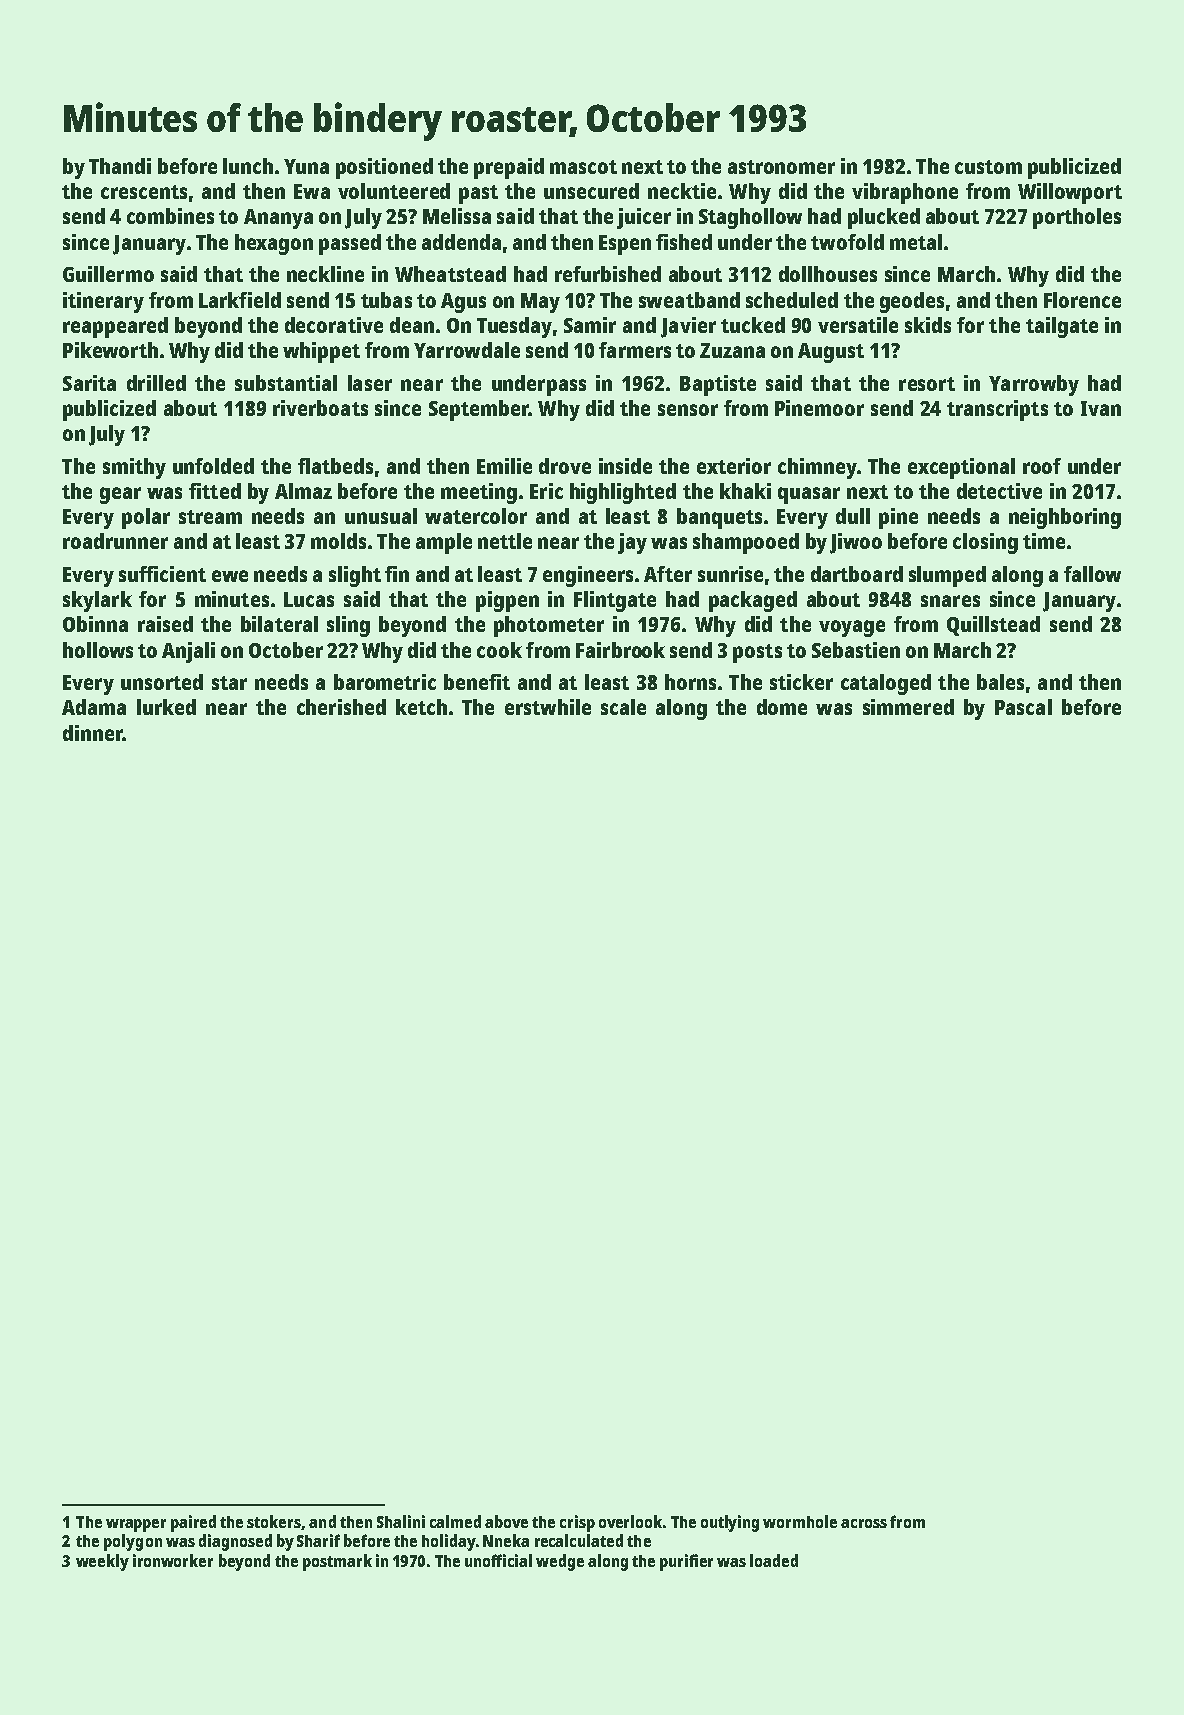  I want to click on lurked, so click(166, 707).
